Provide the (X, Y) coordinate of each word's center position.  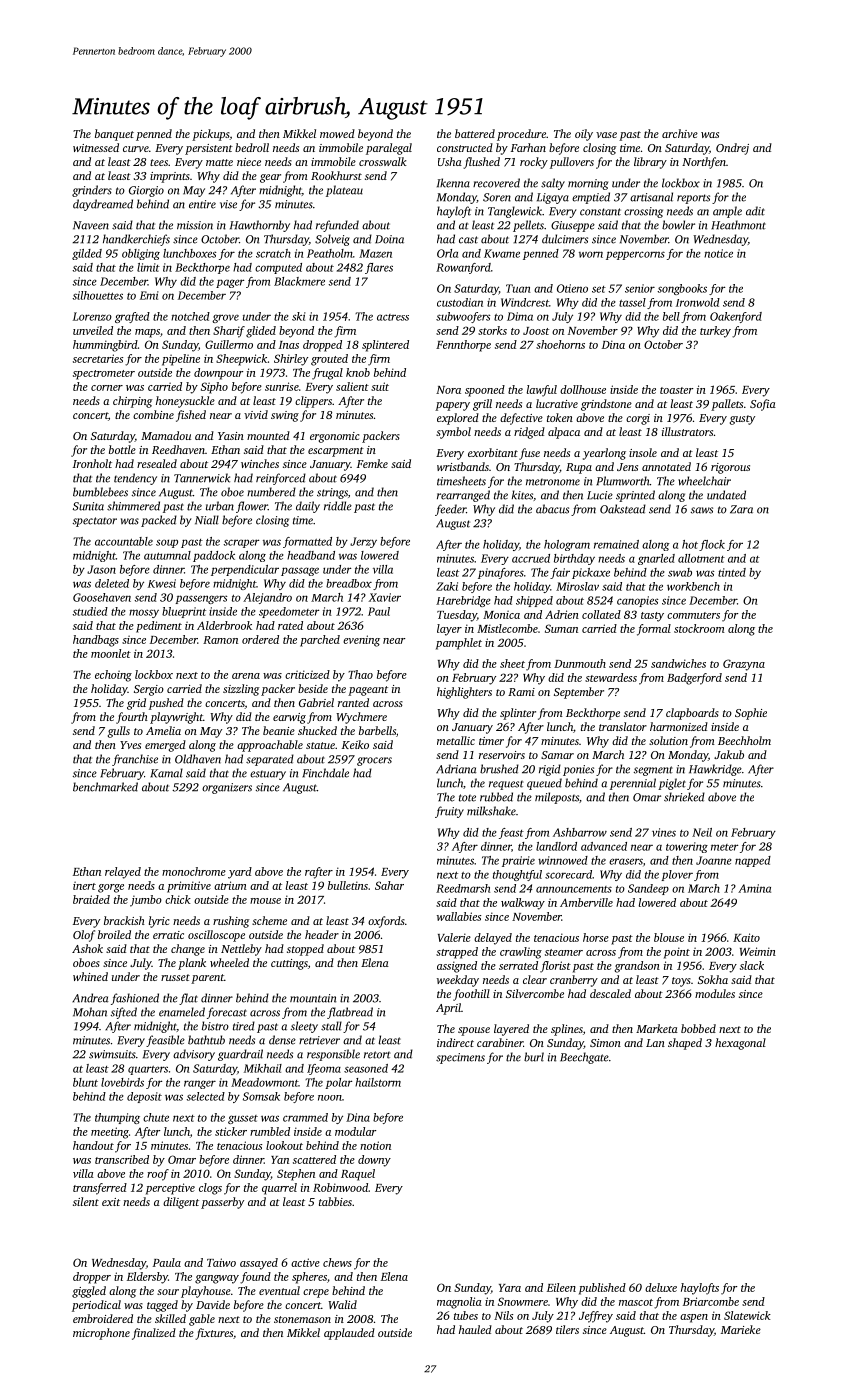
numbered (271, 492)
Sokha (713, 979)
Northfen (704, 163)
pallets (727, 405)
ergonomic (334, 437)
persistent (209, 149)
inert (84, 885)
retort (377, 1055)
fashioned (135, 999)
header (322, 934)
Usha (450, 161)
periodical (96, 1306)
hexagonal (740, 1044)
